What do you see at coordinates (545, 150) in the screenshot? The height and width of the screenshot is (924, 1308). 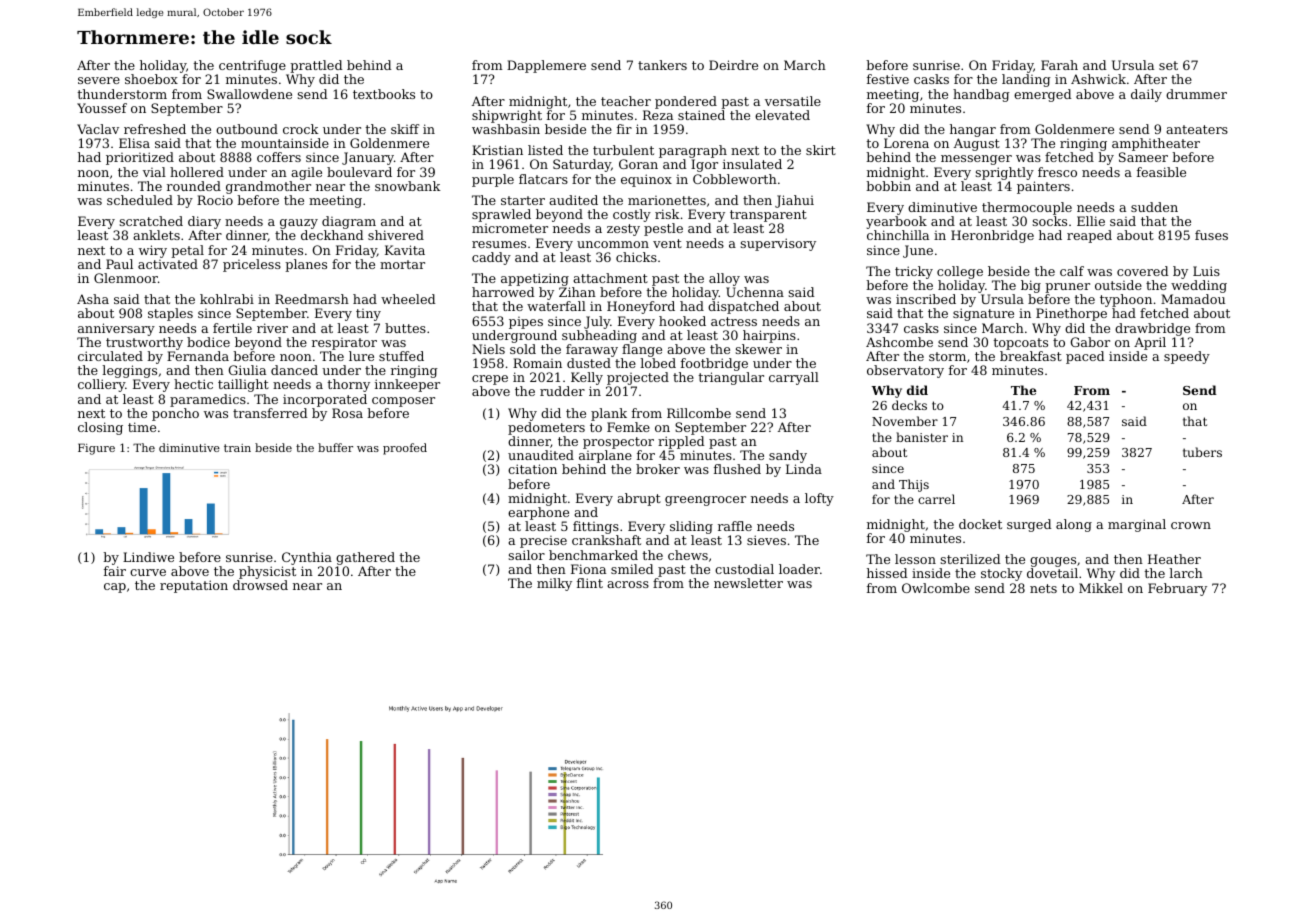 I see `listed` at bounding box center [545, 150].
